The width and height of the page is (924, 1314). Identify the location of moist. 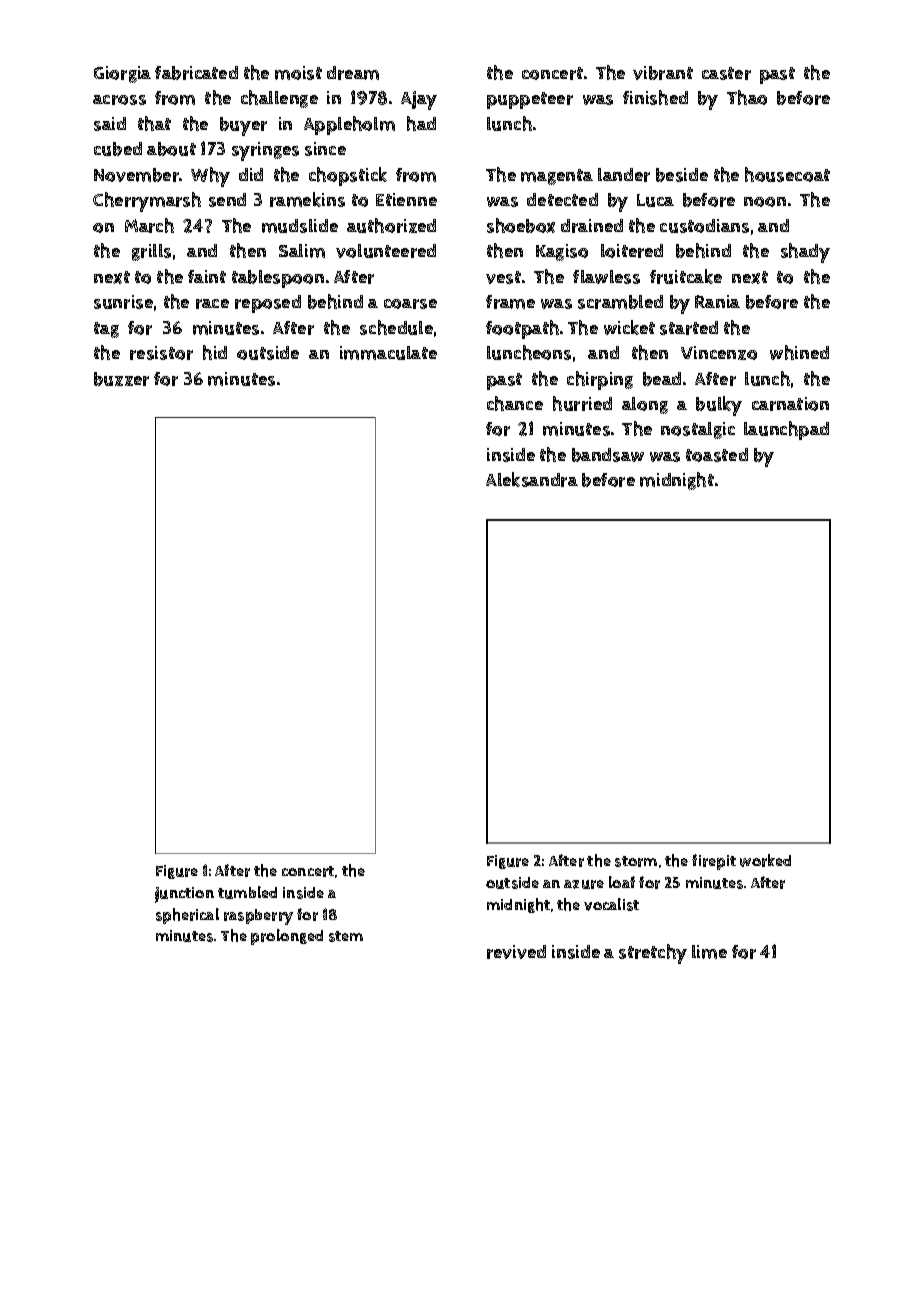
(298, 73).
